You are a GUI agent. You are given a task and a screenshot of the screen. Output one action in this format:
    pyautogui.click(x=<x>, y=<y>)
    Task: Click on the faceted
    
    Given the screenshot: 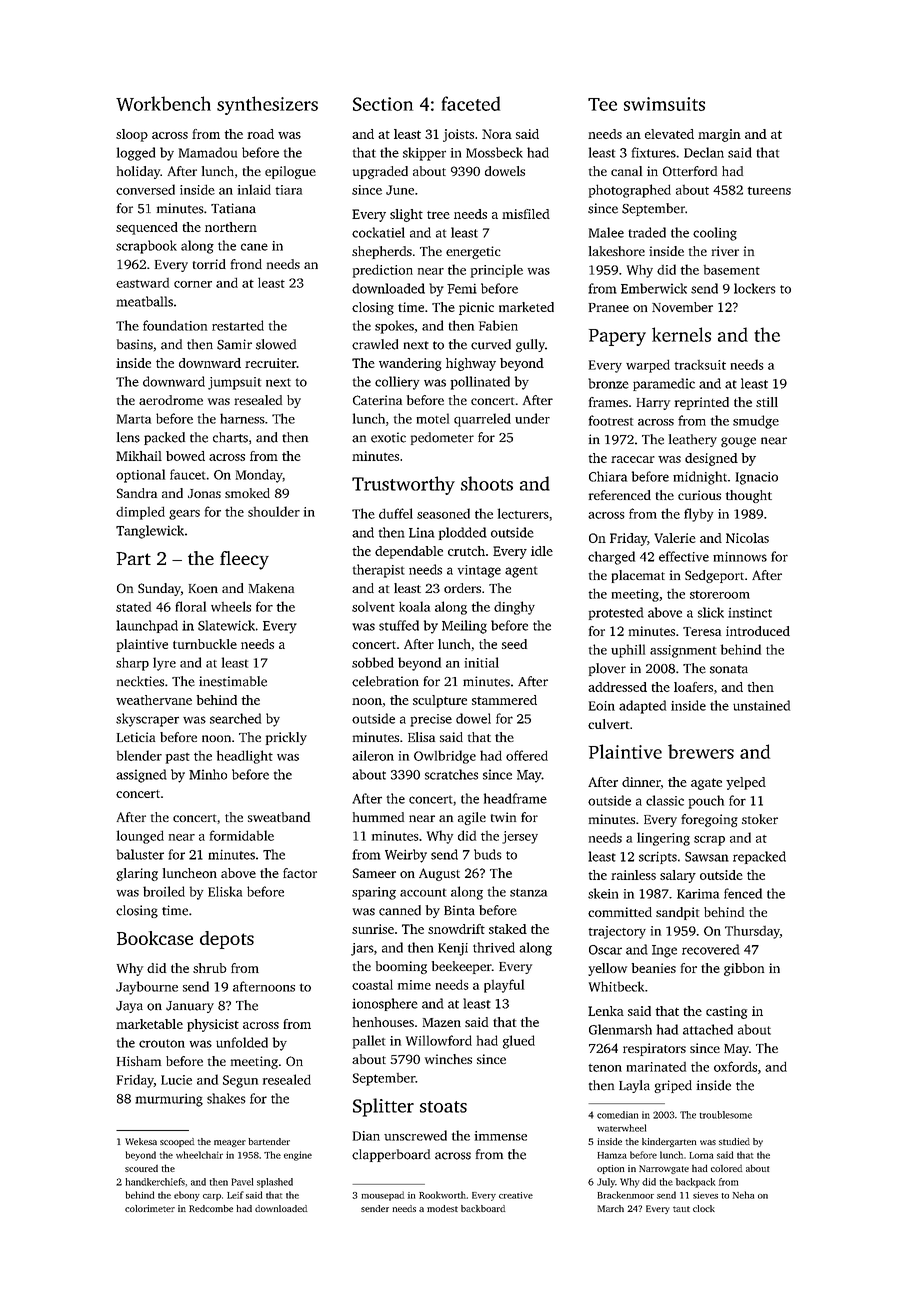 What is the action you would take?
    pyautogui.click(x=471, y=103)
